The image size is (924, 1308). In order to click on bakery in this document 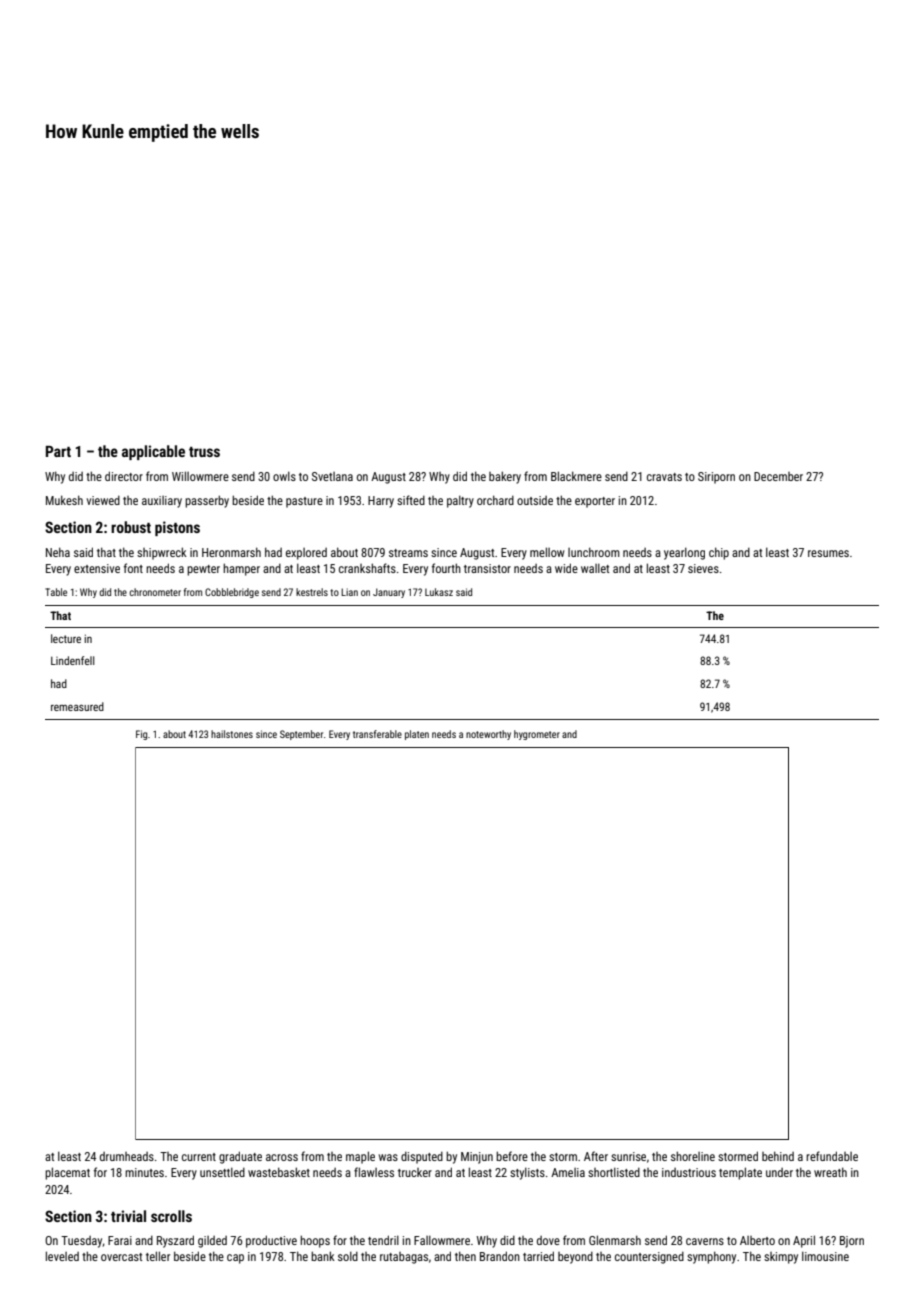, I will do `click(505, 477)`.
